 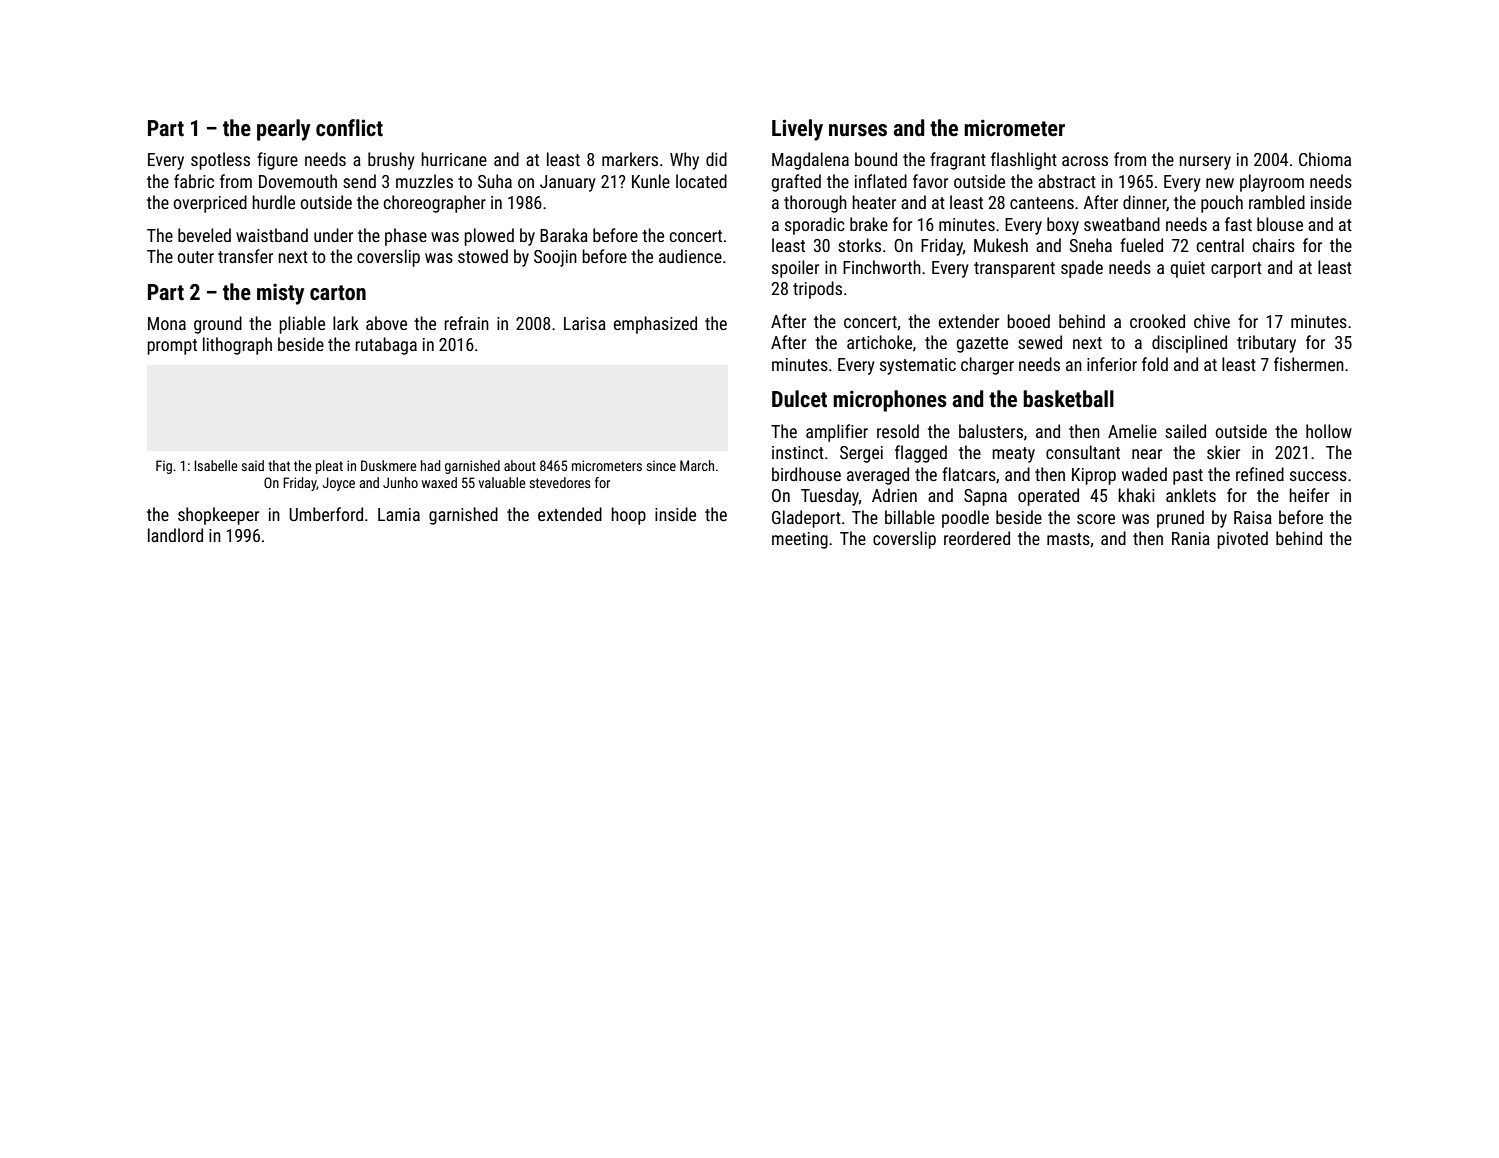 I want to click on systematic, so click(x=918, y=366).
